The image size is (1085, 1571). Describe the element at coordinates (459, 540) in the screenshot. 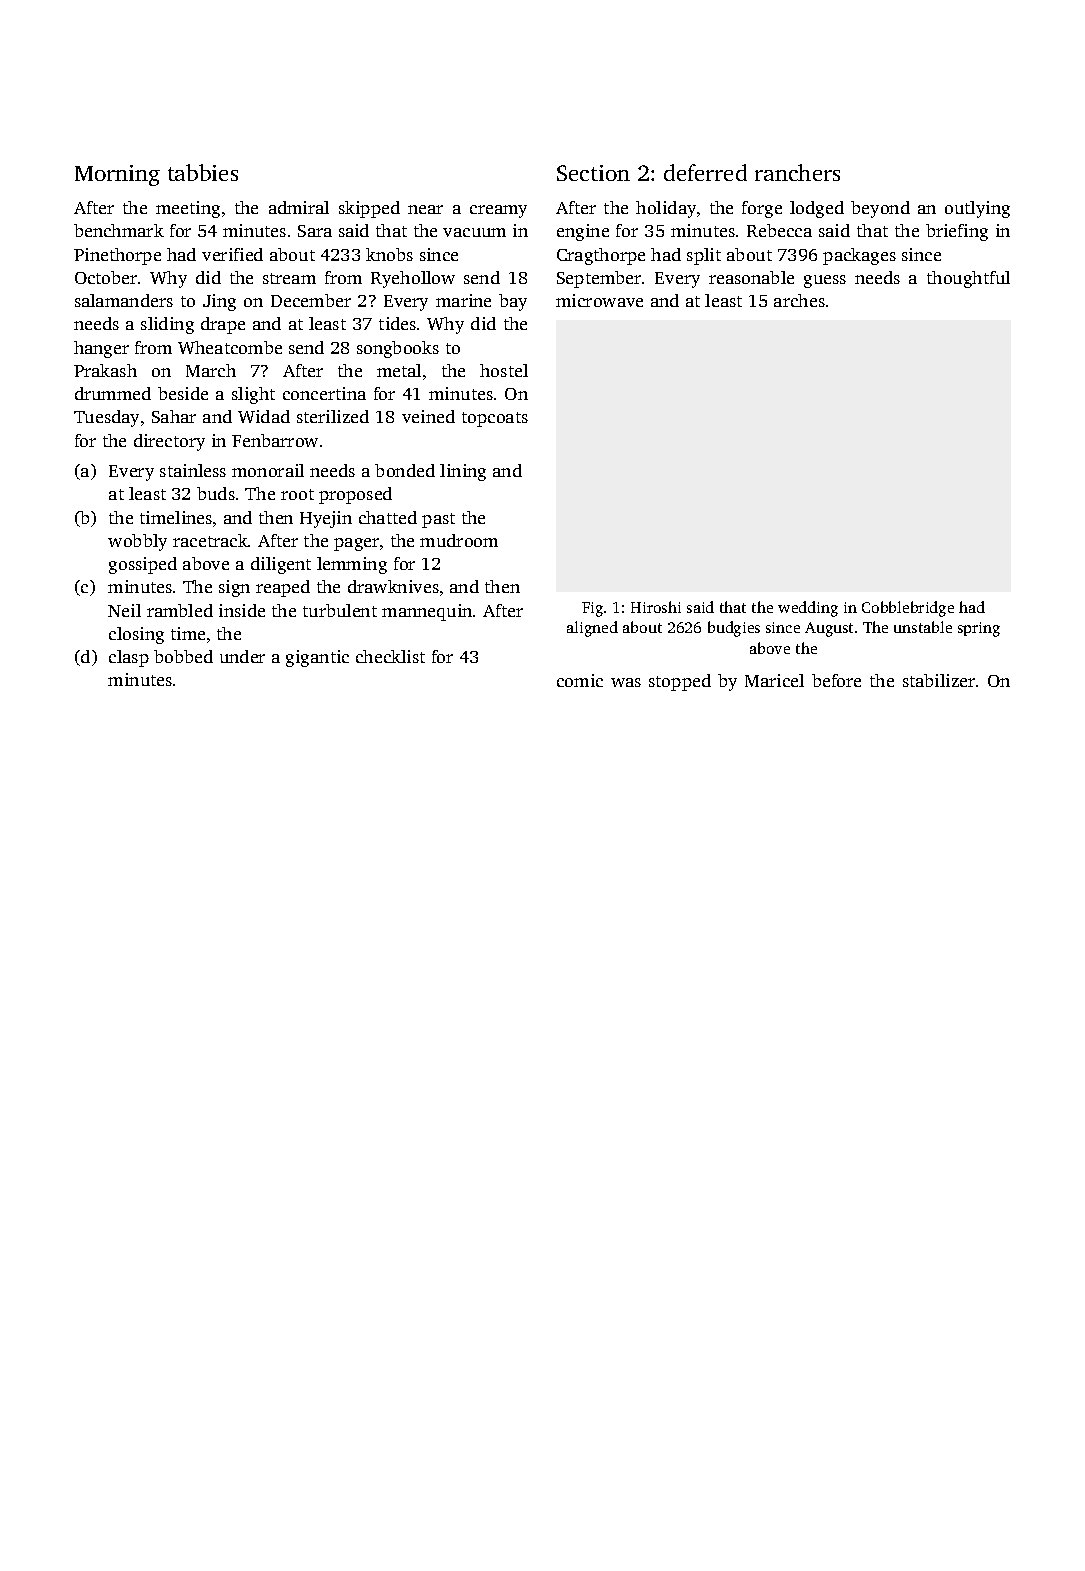

I see `mudroom` at that location.
